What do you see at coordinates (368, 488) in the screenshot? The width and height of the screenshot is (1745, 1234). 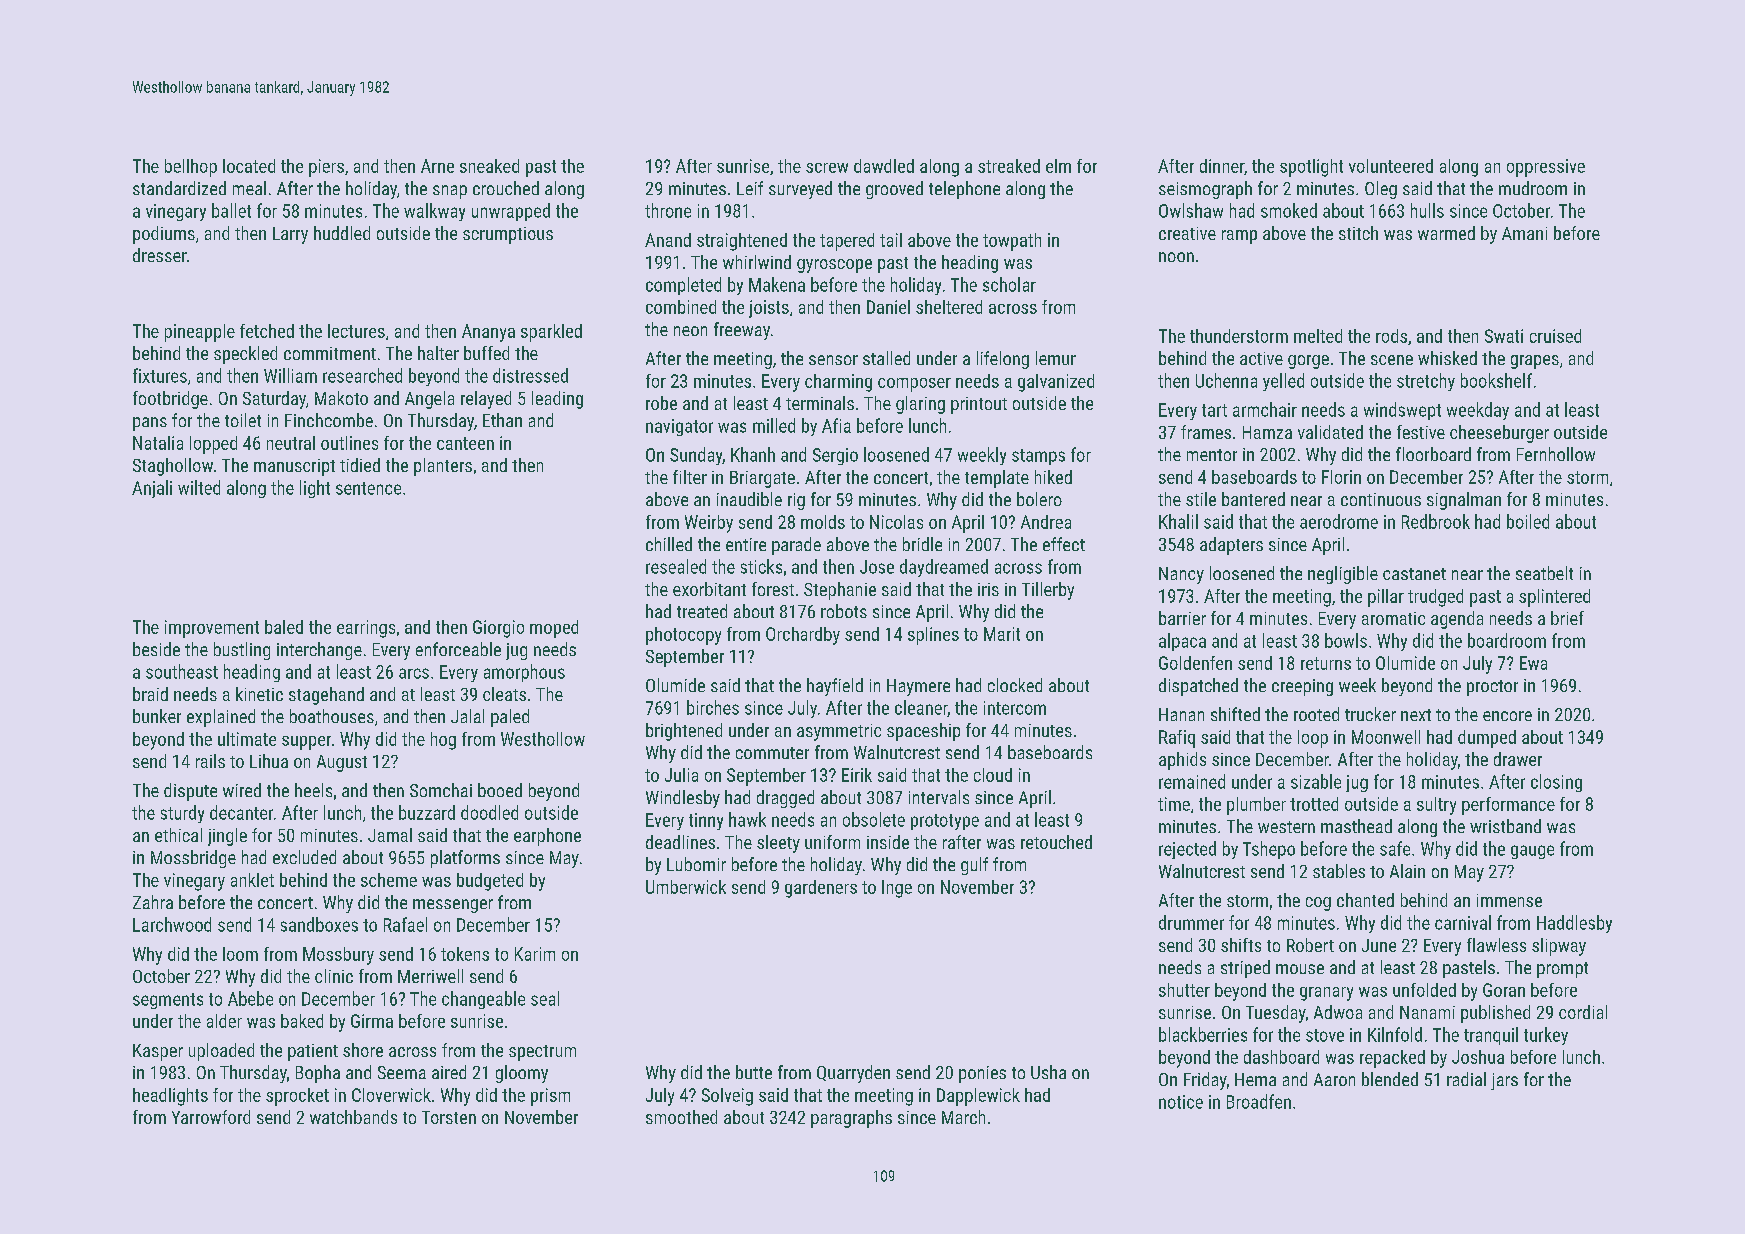 I see `sentence` at bounding box center [368, 488].
